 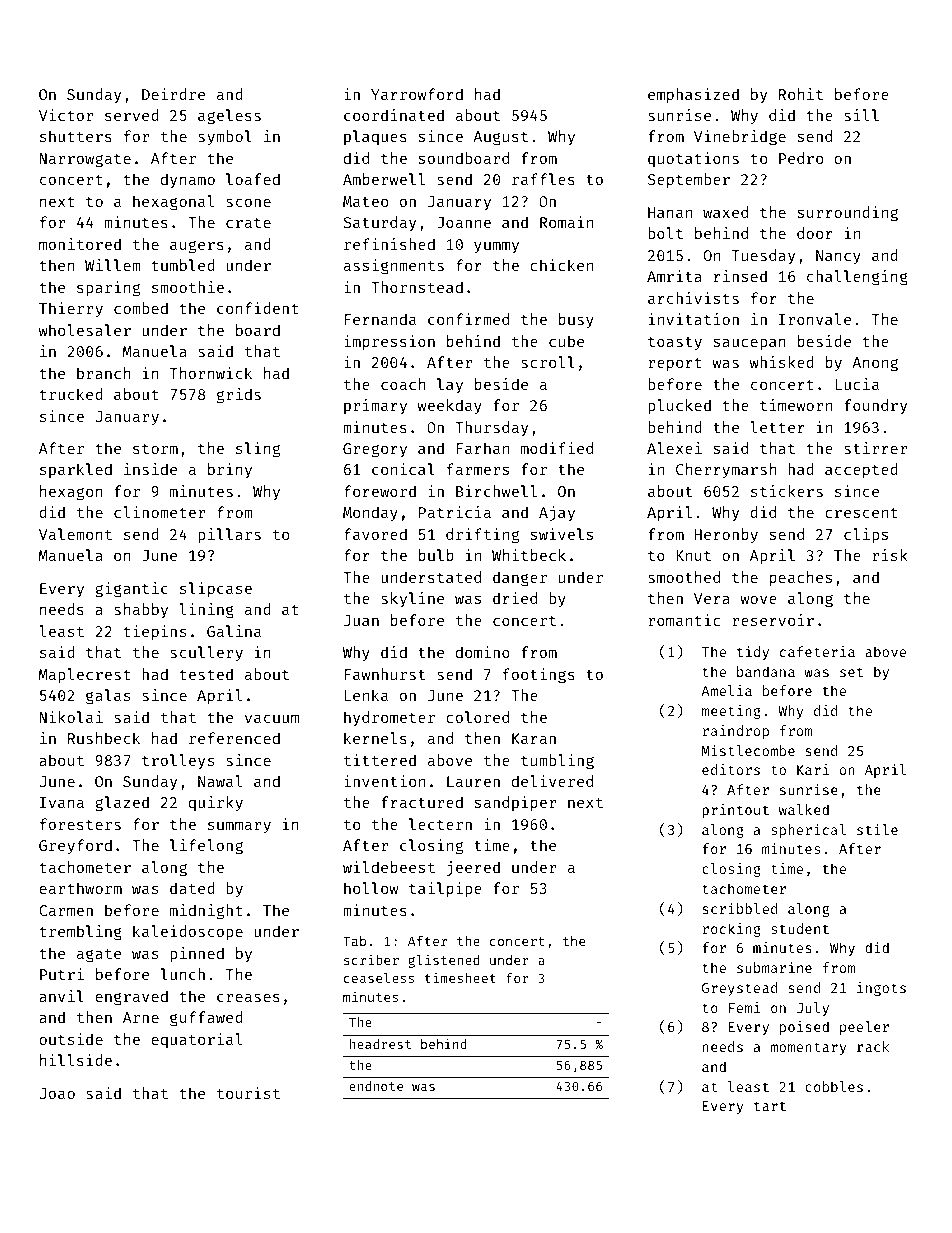 What do you see at coordinates (234, 738) in the screenshot?
I see `referenced` at bounding box center [234, 738].
